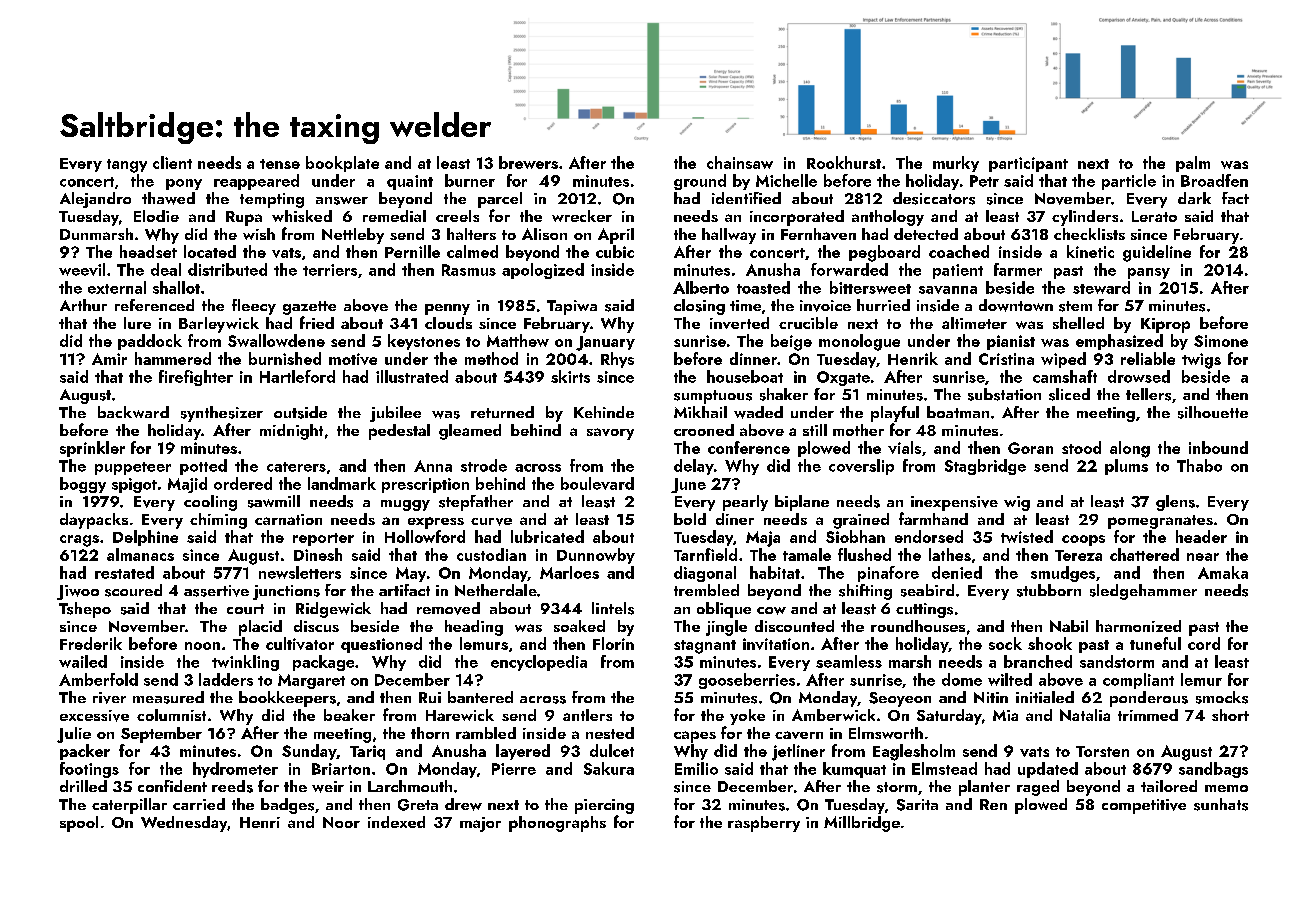 Image resolution: width=1308 pixels, height=924 pixels. Describe the element at coordinates (79, 824) in the image. I see `spool` at that location.
